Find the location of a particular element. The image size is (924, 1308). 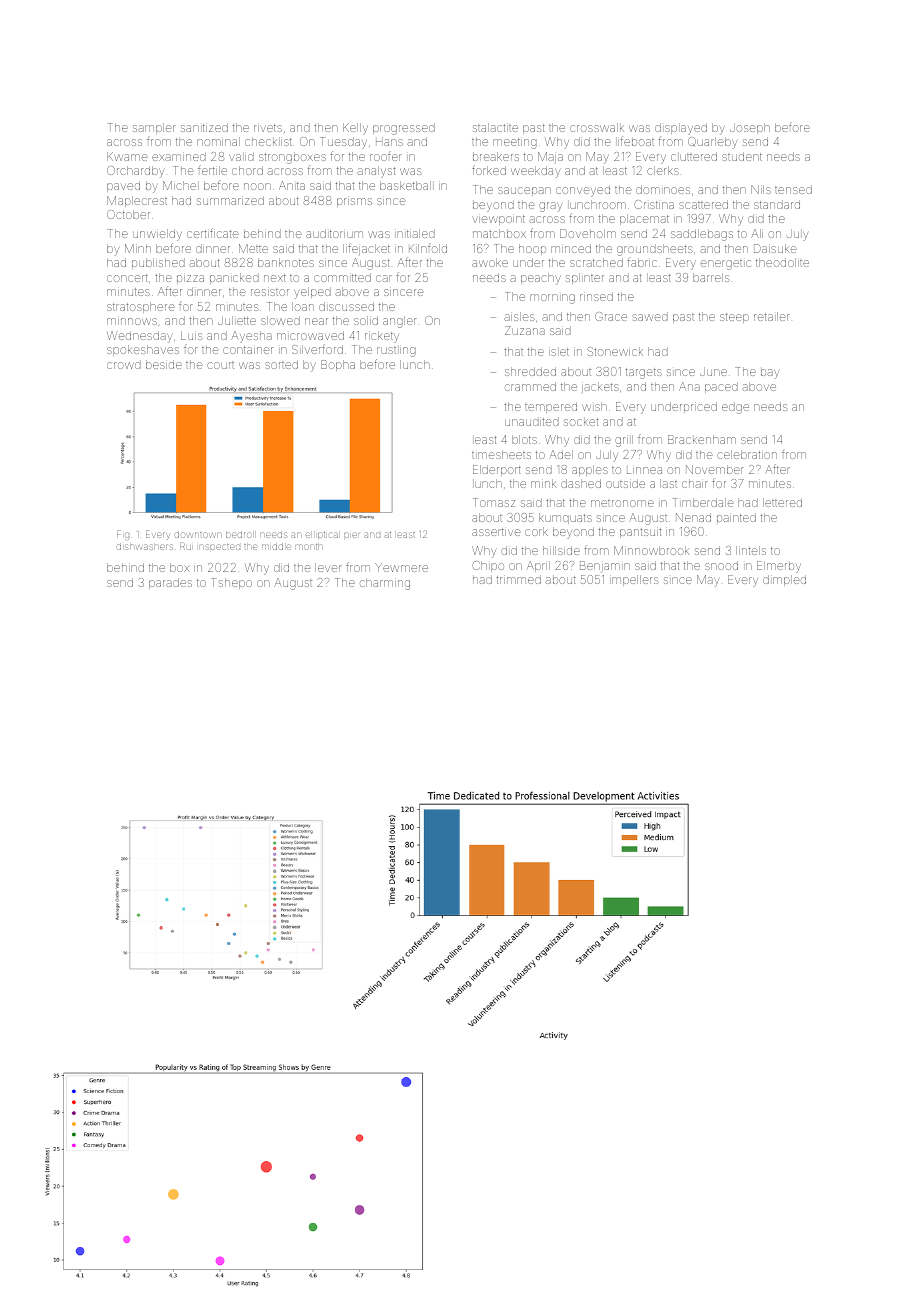

court is located at coordinates (220, 365).
